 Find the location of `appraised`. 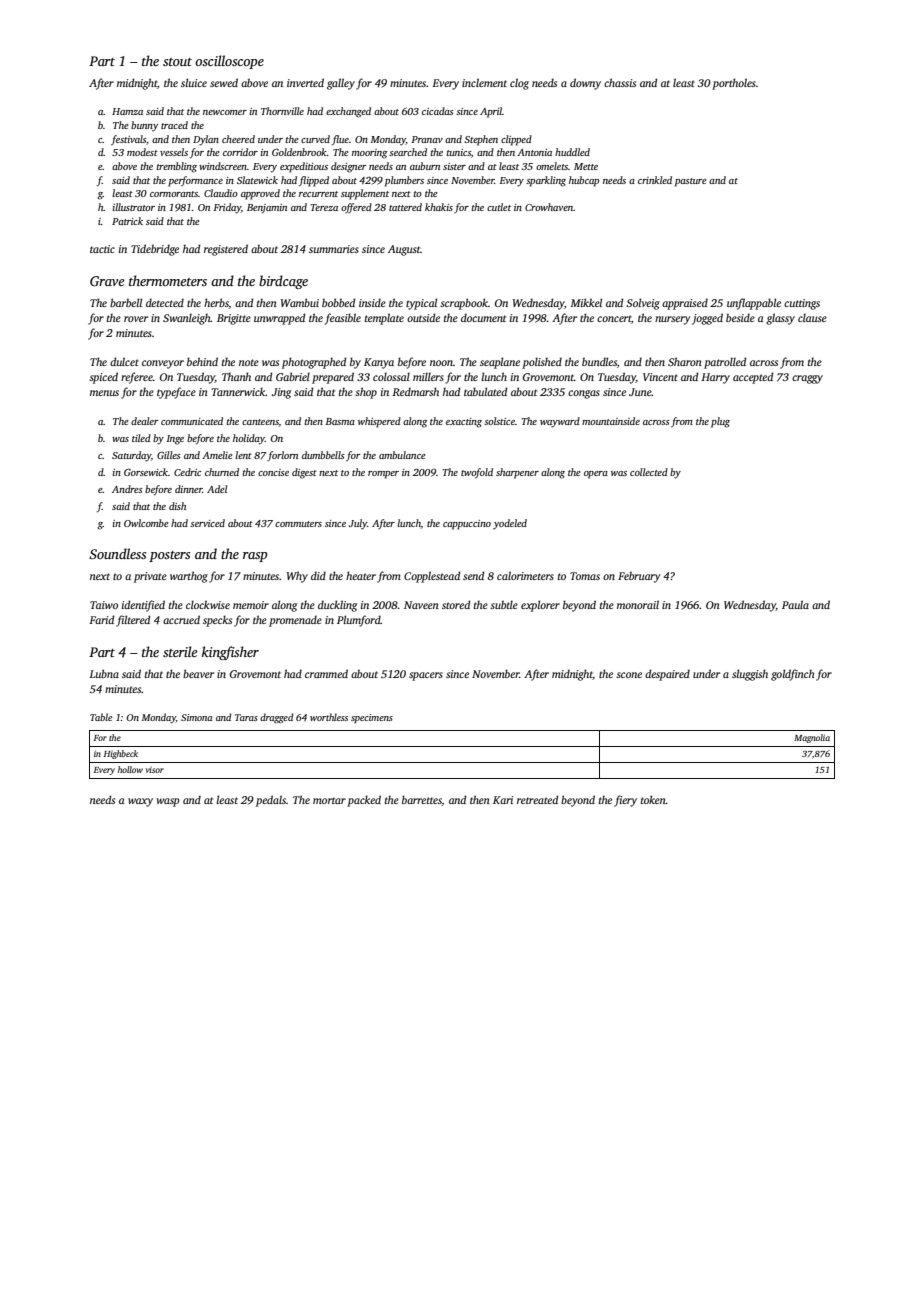

appraised is located at coordinates (685, 304).
